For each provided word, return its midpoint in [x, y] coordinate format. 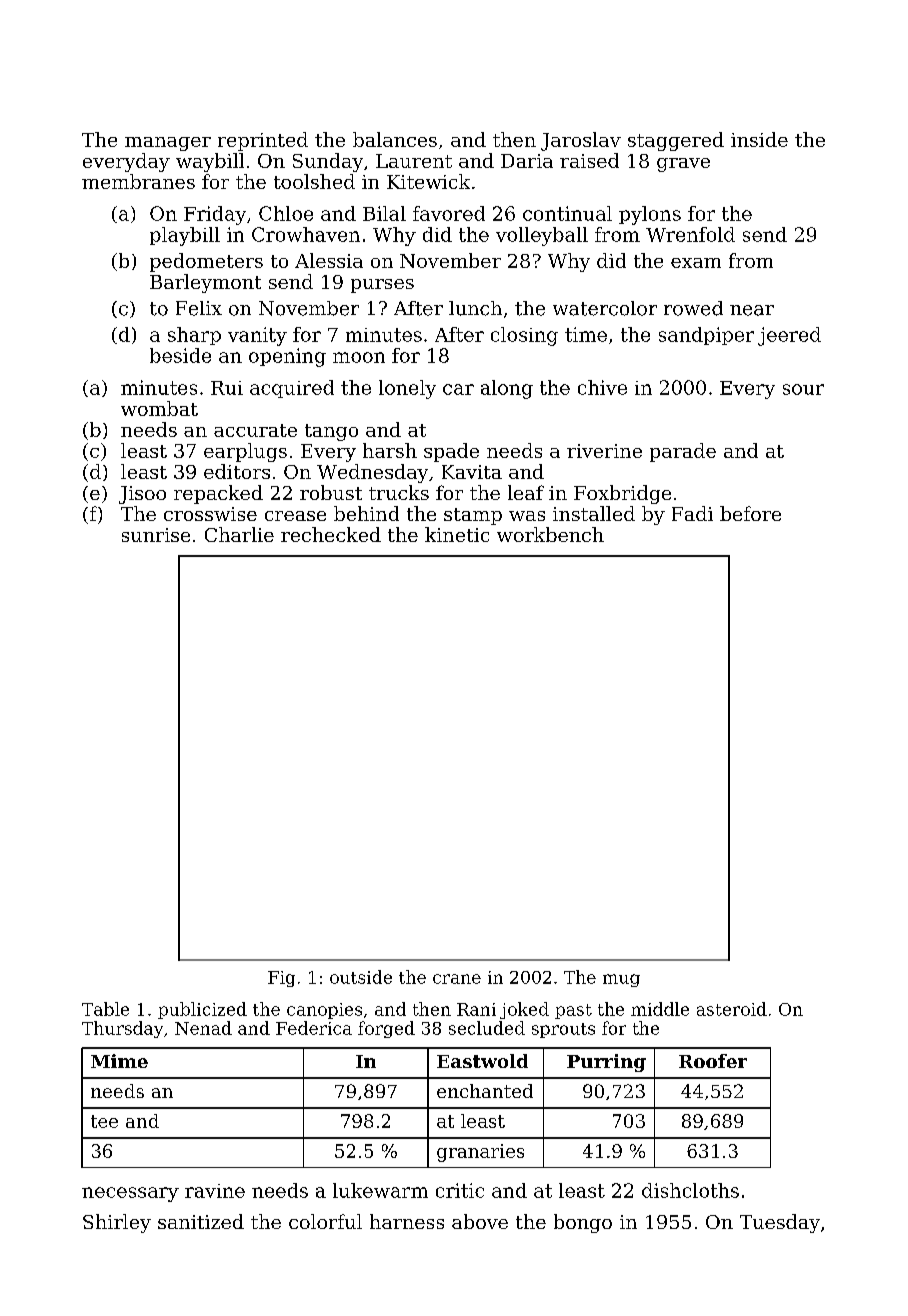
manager [168, 144]
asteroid [732, 1009]
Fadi [692, 513]
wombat [159, 408]
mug [621, 980]
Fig [281, 979]
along [507, 389]
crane [457, 979]
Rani [476, 1009]
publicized [202, 1010]
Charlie [239, 534]
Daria [527, 161]
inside [759, 139]
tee [104, 1121]
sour [803, 389]
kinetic [457, 534]
